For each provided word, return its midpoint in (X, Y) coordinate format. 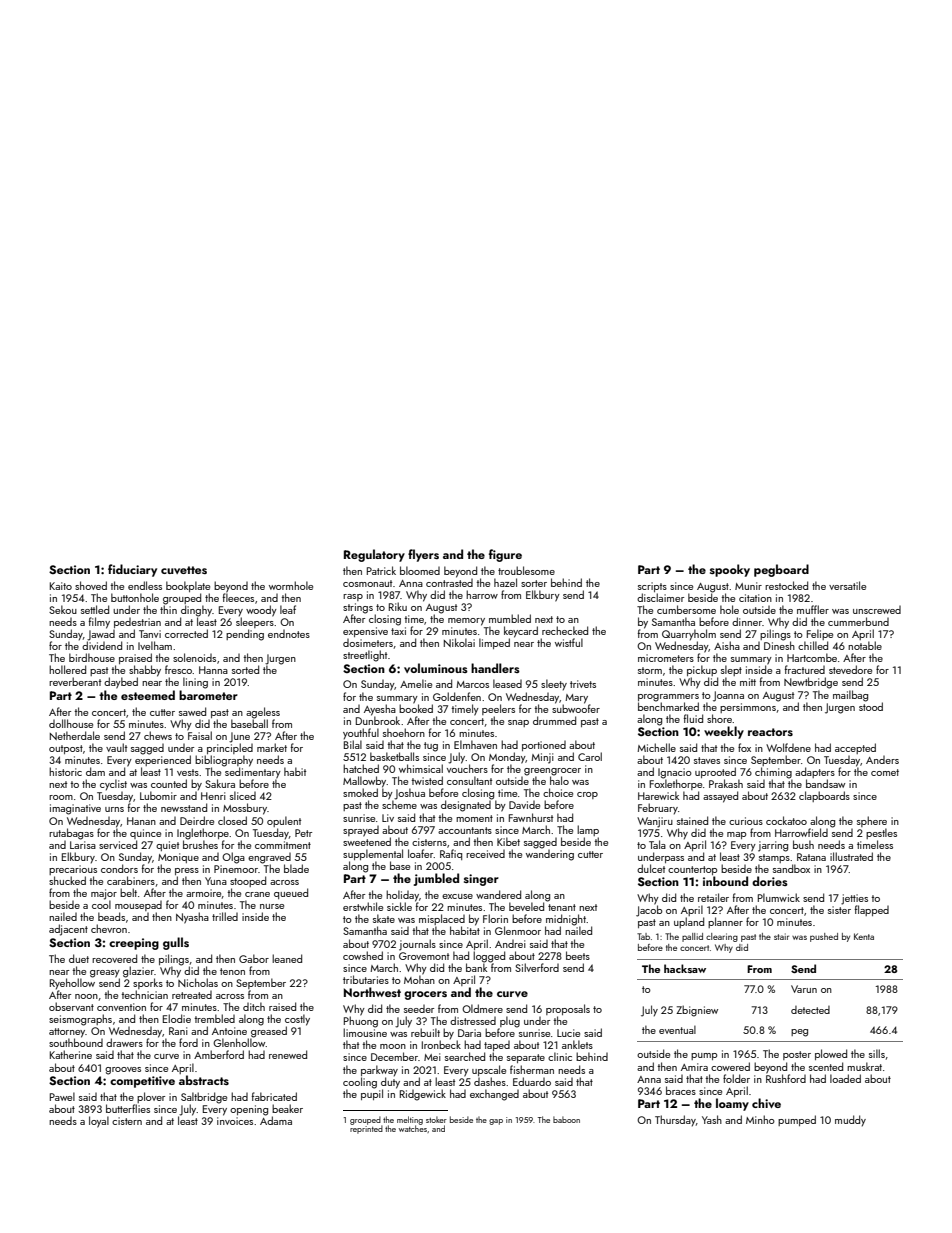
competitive (142, 1082)
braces (681, 1090)
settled (95, 609)
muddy (850, 1121)
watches (413, 1128)
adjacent (68, 930)
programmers (668, 698)
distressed (473, 1020)
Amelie (416, 683)
